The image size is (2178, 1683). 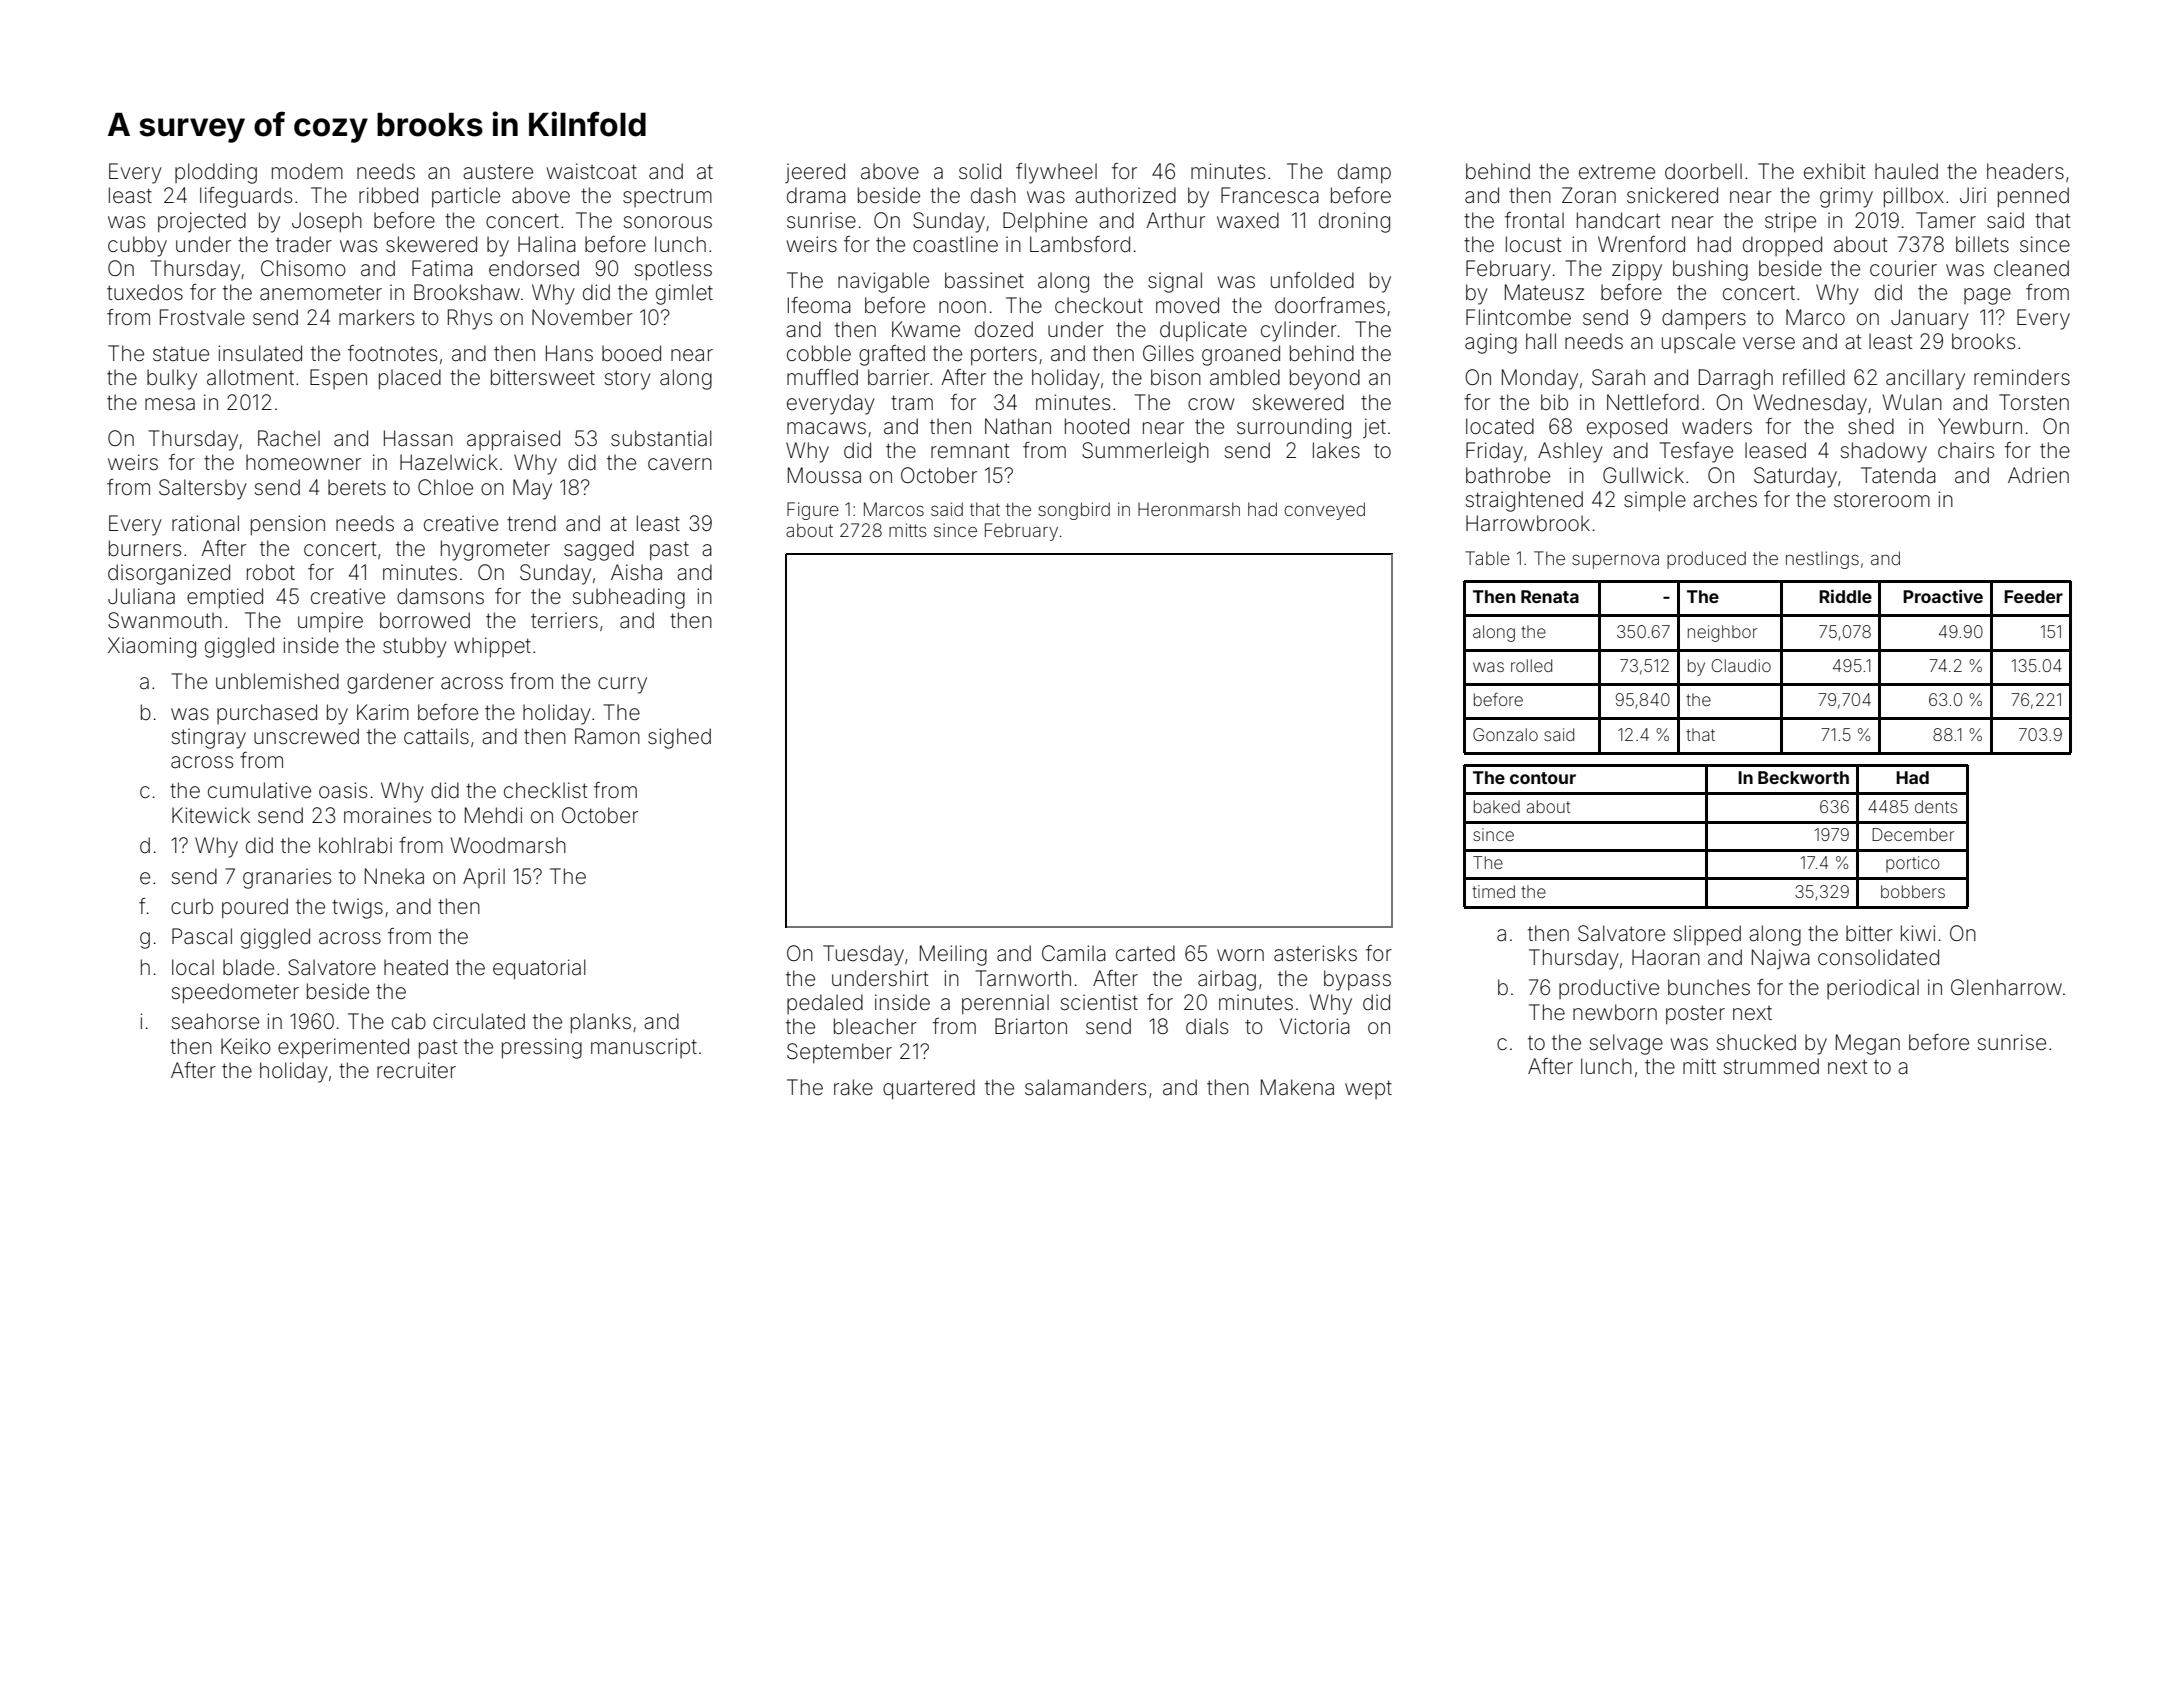 I want to click on flywheel, so click(x=1056, y=173).
